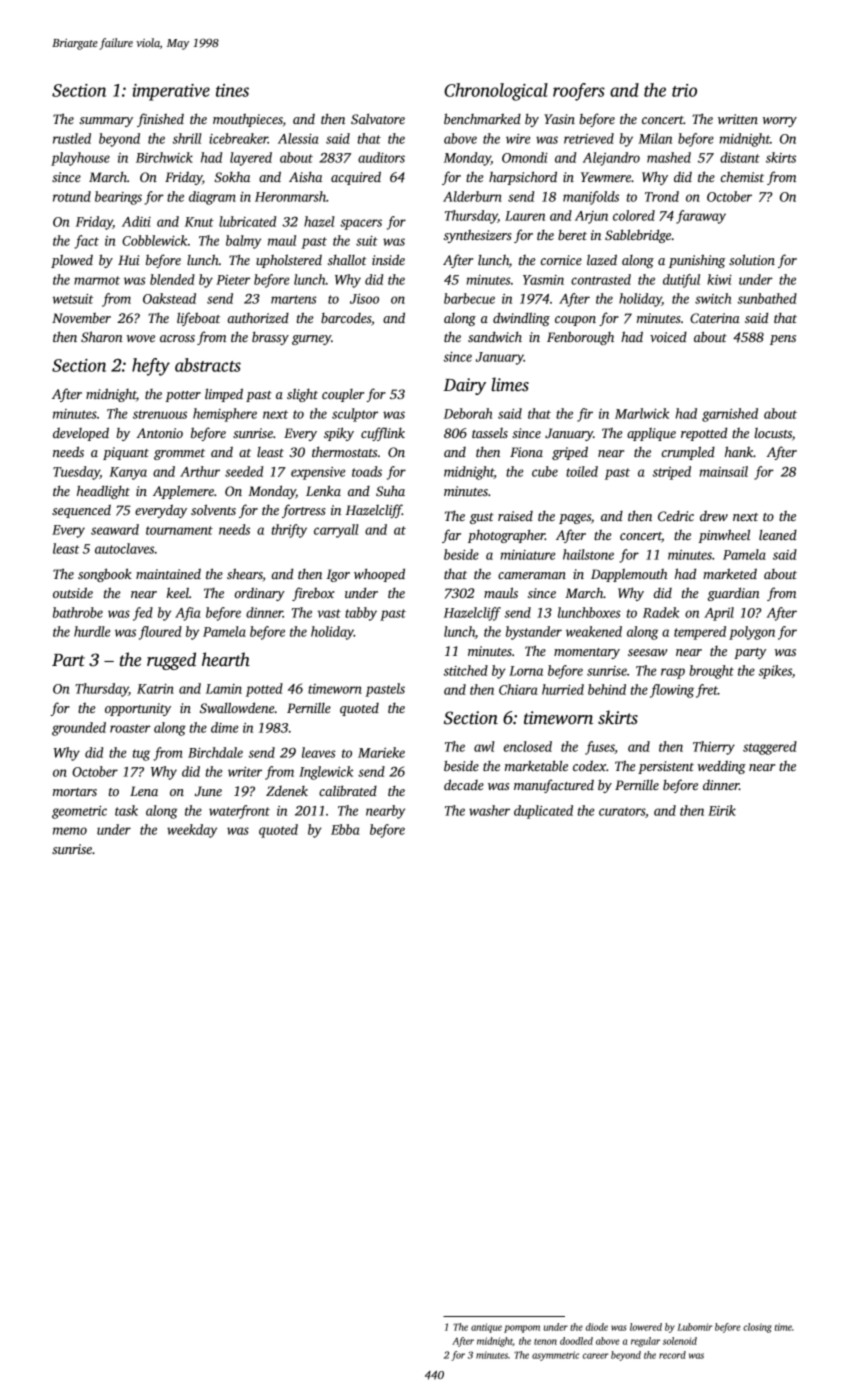 The width and height of the screenshot is (849, 1400). I want to click on tines, so click(232, 90).
